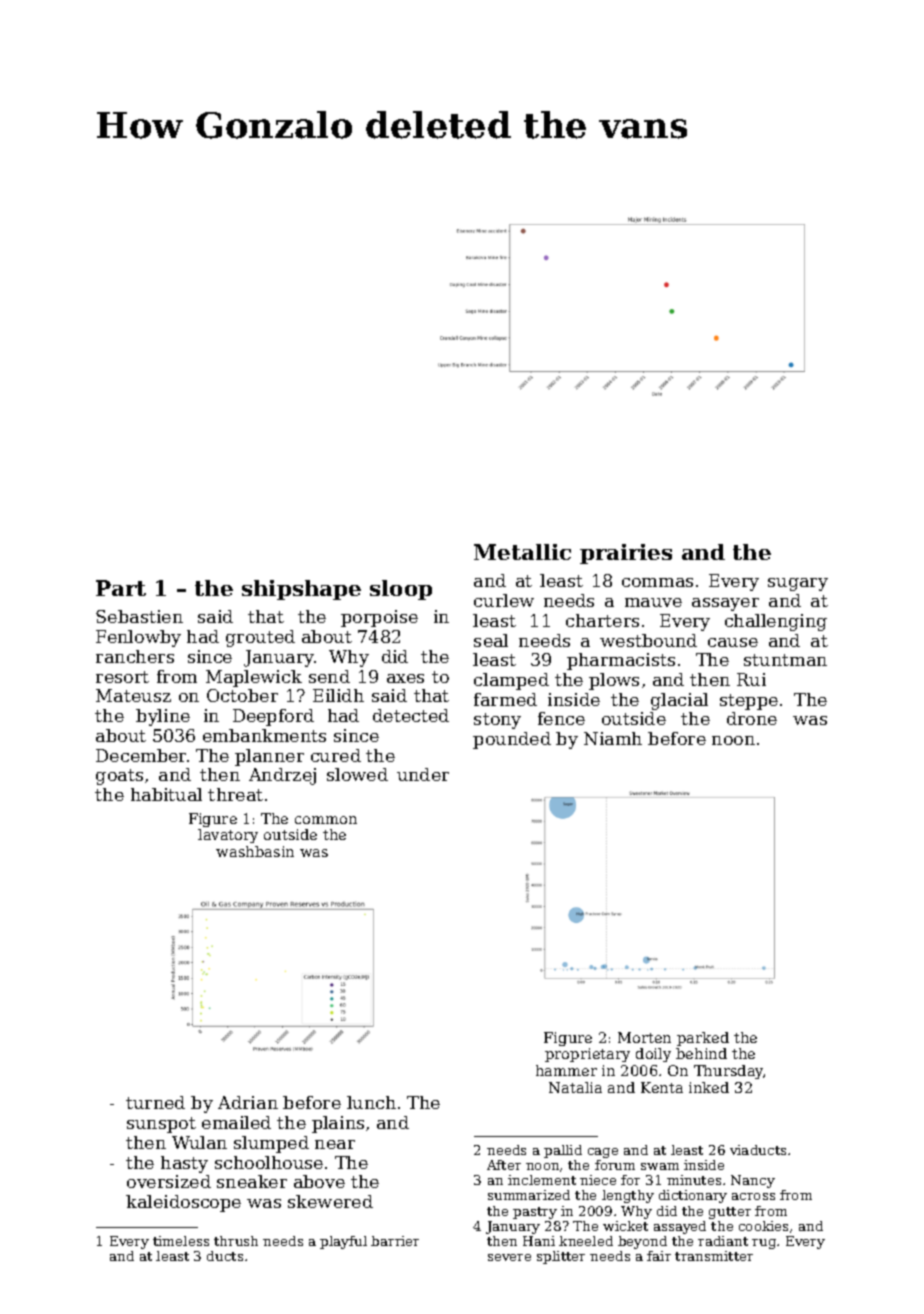 Image resolution: width=924 pixels, height=1314 pixels. Describe the element at coordinates (343, 1242) in the page. I see `playful` at that location.
